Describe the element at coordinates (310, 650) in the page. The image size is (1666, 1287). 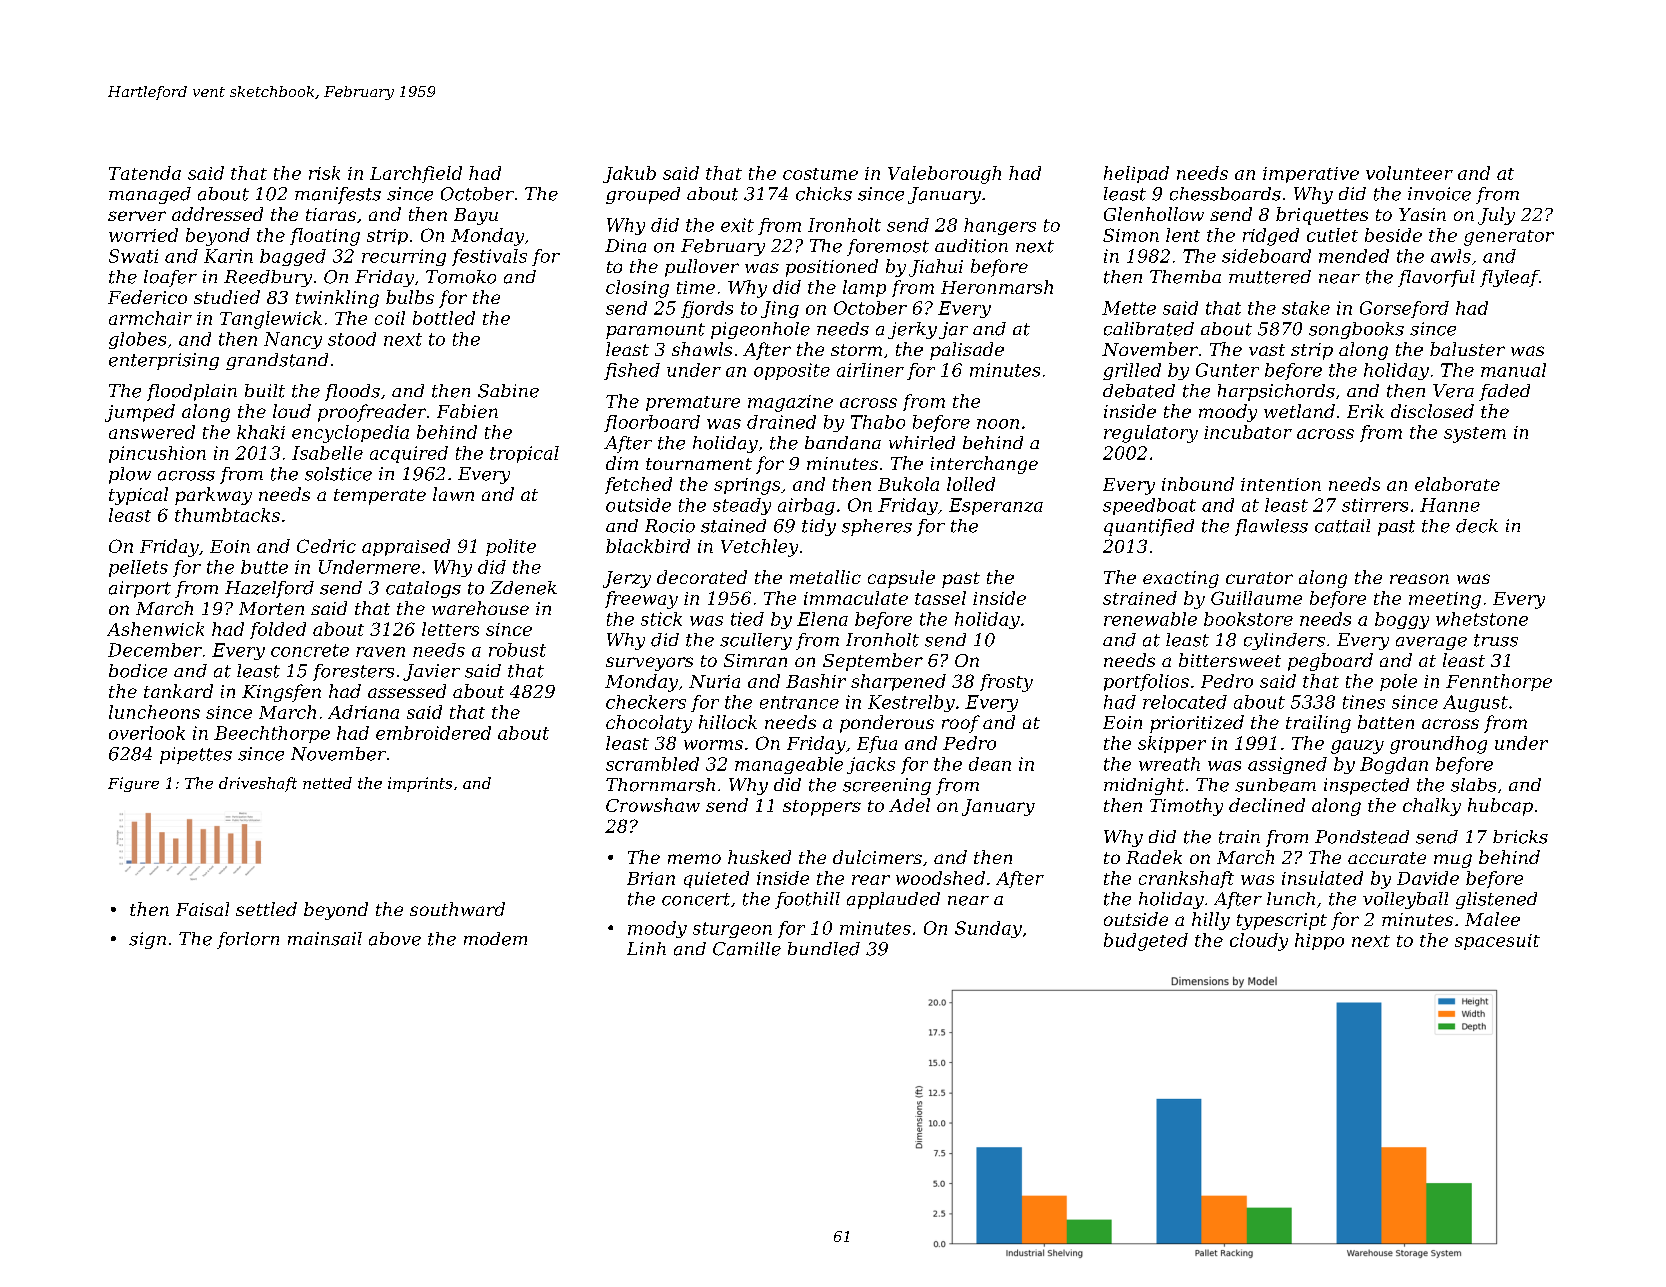
I see `concrete` at that location.
